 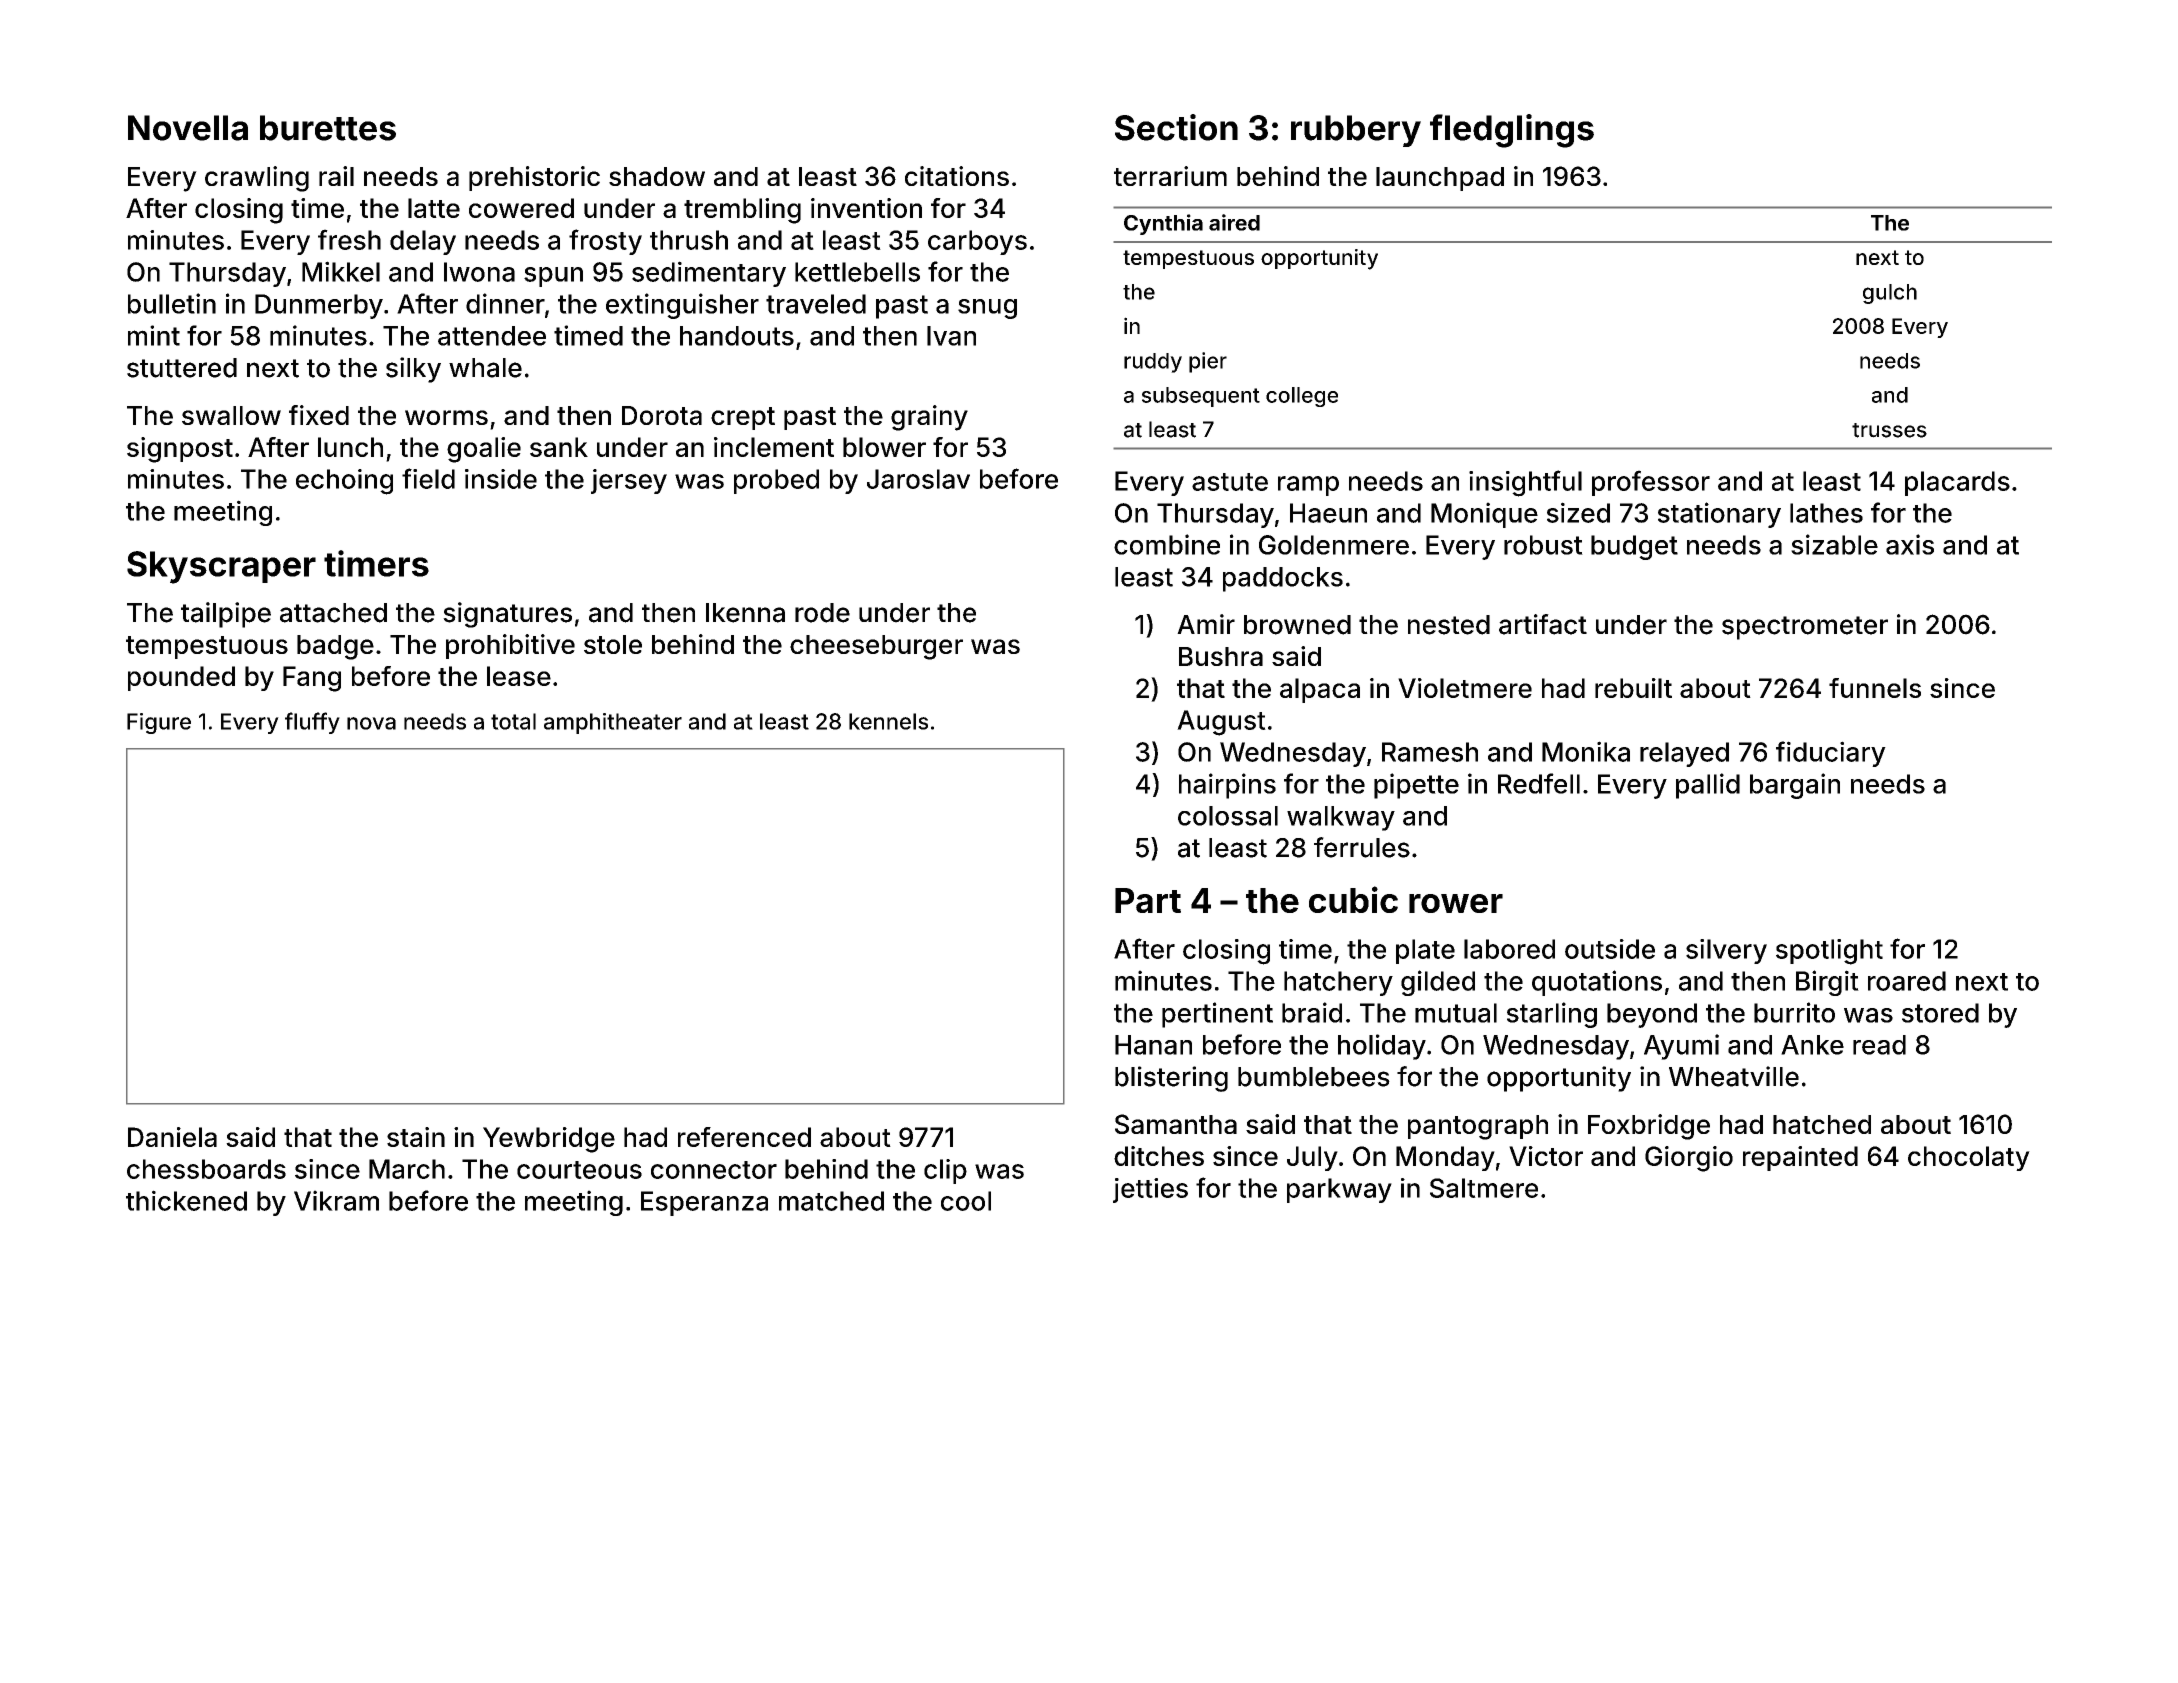 What do you see at coordinates (1889, 430) in the screenshot?
I see `trusses` at bounding box center [1889, 430].
